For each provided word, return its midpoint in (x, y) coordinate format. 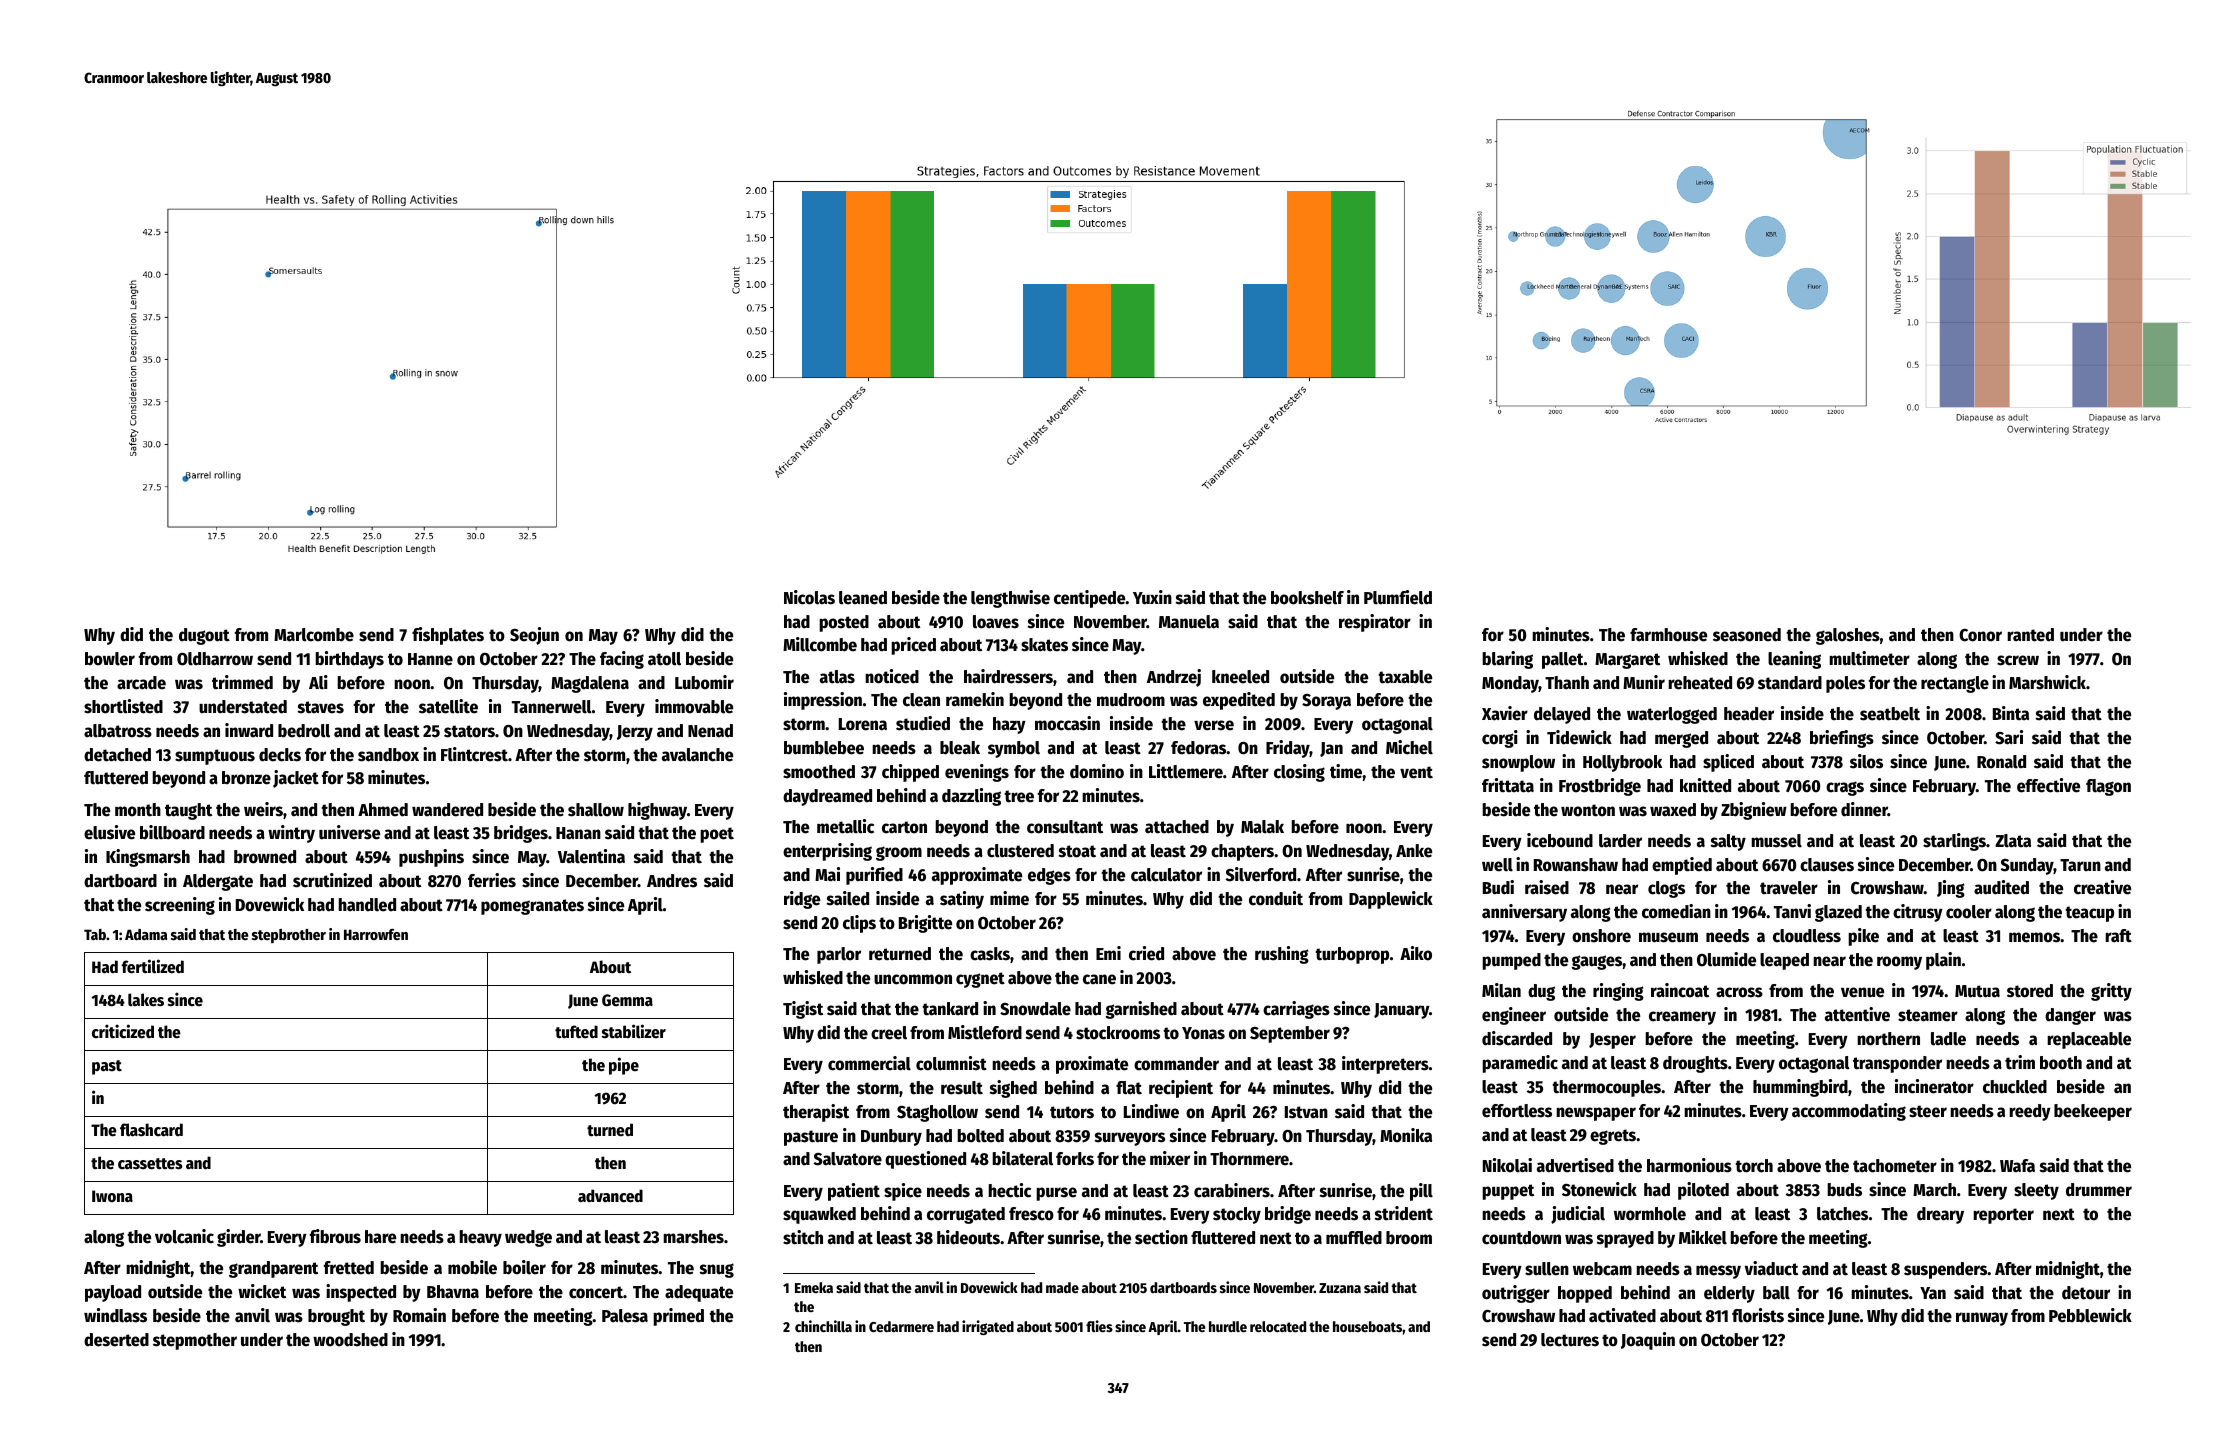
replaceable (2089, 1040)
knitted (1705, 785)
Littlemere (1186, 771)
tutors (1072, 1112)
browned (265, 857)
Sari (2009, 737)
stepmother (195, 1341)
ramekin (975, 699)
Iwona (112, 1196)
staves (321, 707)
